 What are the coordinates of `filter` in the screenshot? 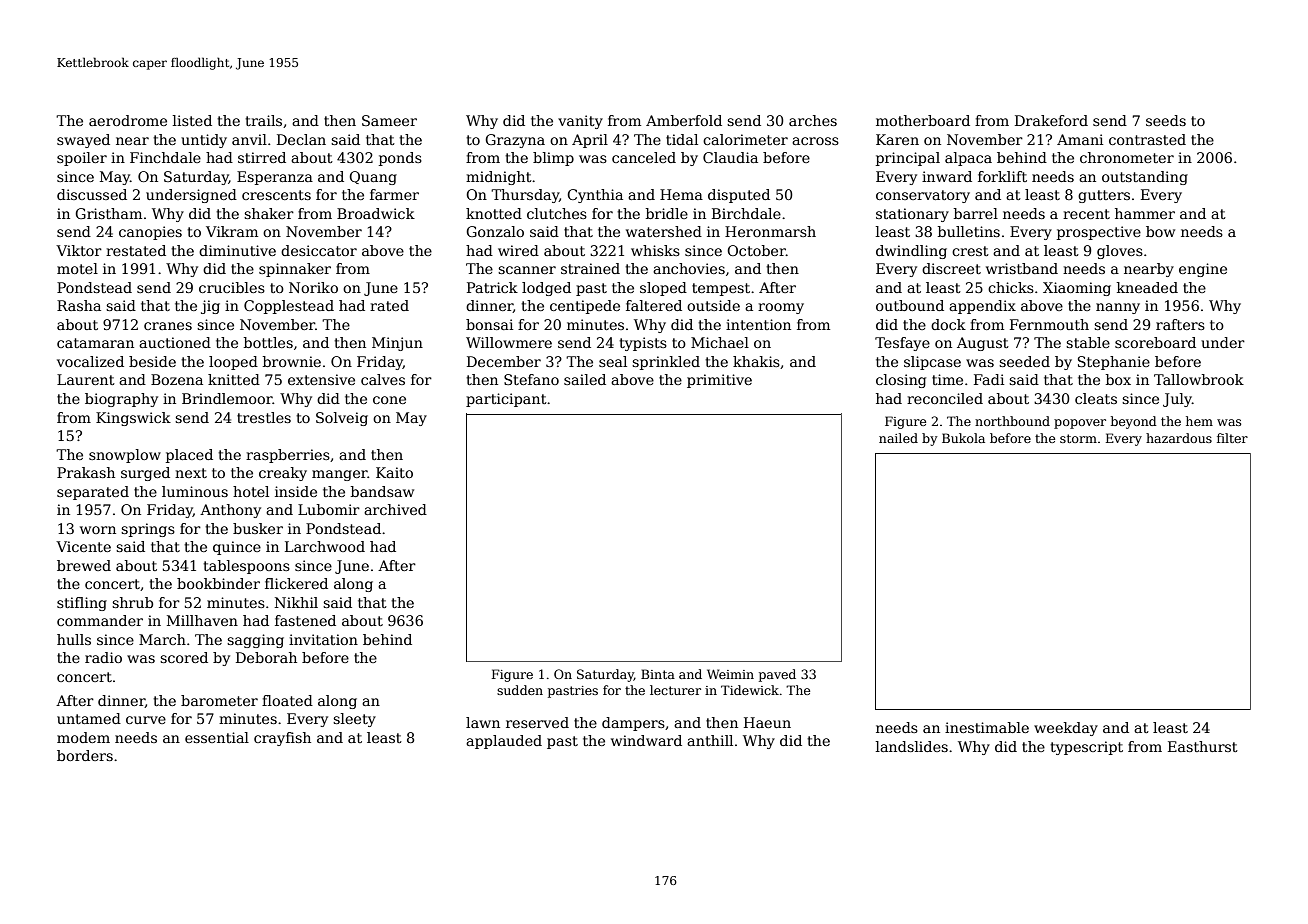 It's located at (1232, 438).
